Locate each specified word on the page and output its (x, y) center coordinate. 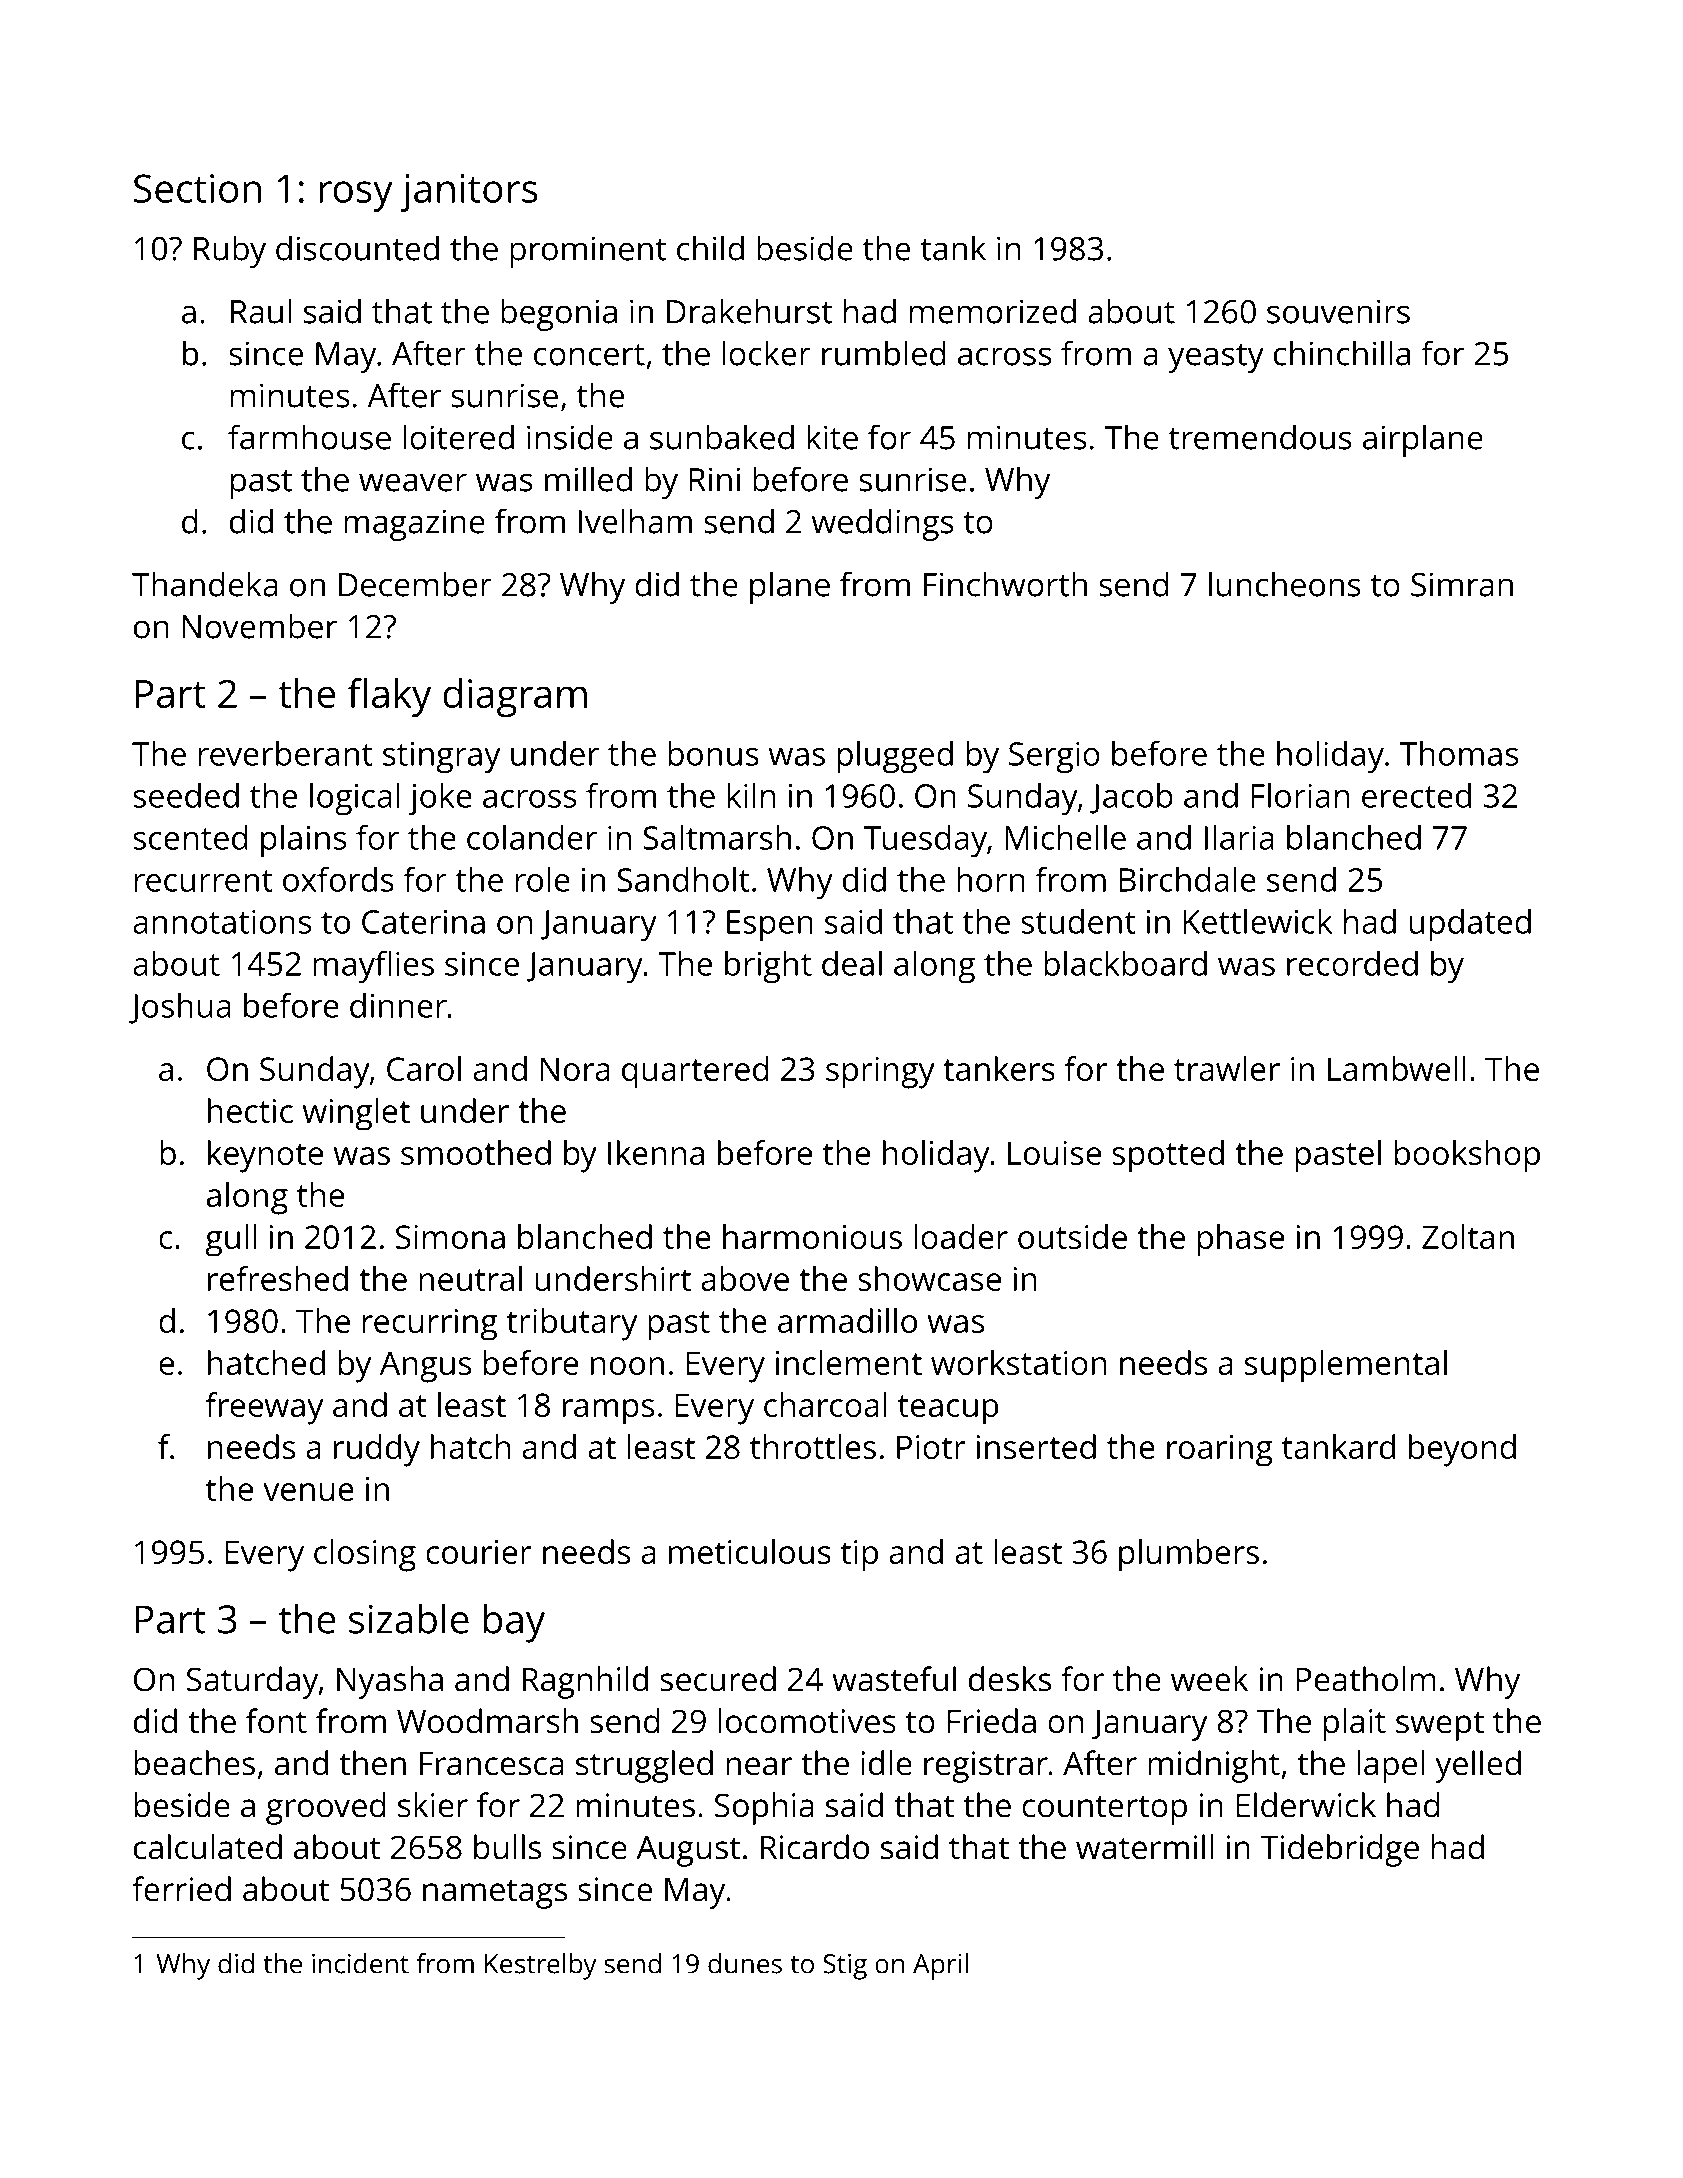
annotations (222, 922)
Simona (450, 1237)
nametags (495, 1894)
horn (991, 879)
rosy (356, 196)
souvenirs (1338, 311)
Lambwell (1397, 1068)
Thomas (1459, 753)
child (710, 248)
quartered (695, 1072)
